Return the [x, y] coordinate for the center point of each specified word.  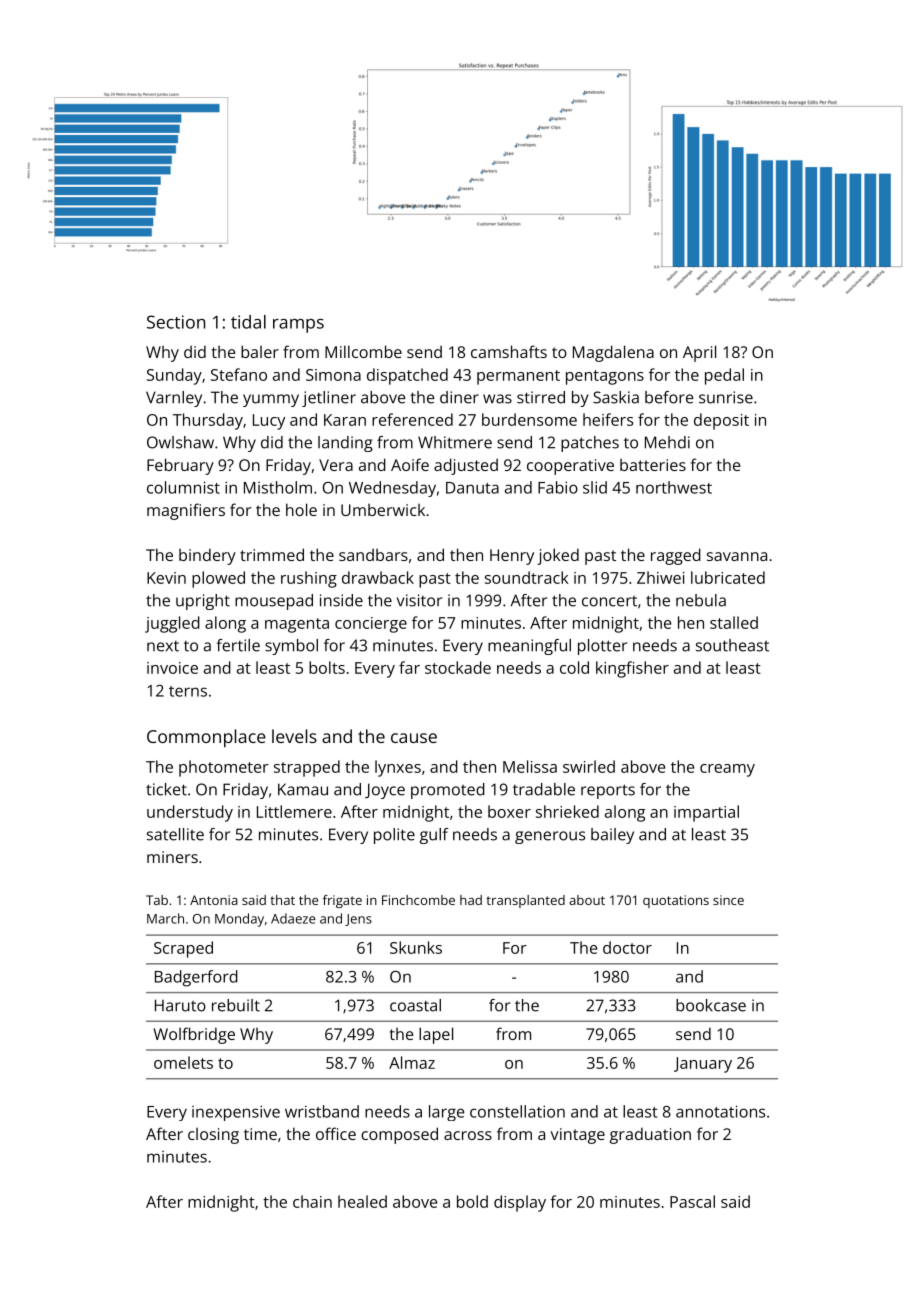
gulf [434, 836]
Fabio [558, 487]
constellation [517, 1111]
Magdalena [613, 353]
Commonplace [206, 738]
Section [176, 322]
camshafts [509, 351]
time [260, 1134]
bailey [612, 836]
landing [345, 444]
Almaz [412, 1062]
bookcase [711, 1005]
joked [558, 556]
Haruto [180, 1005]
